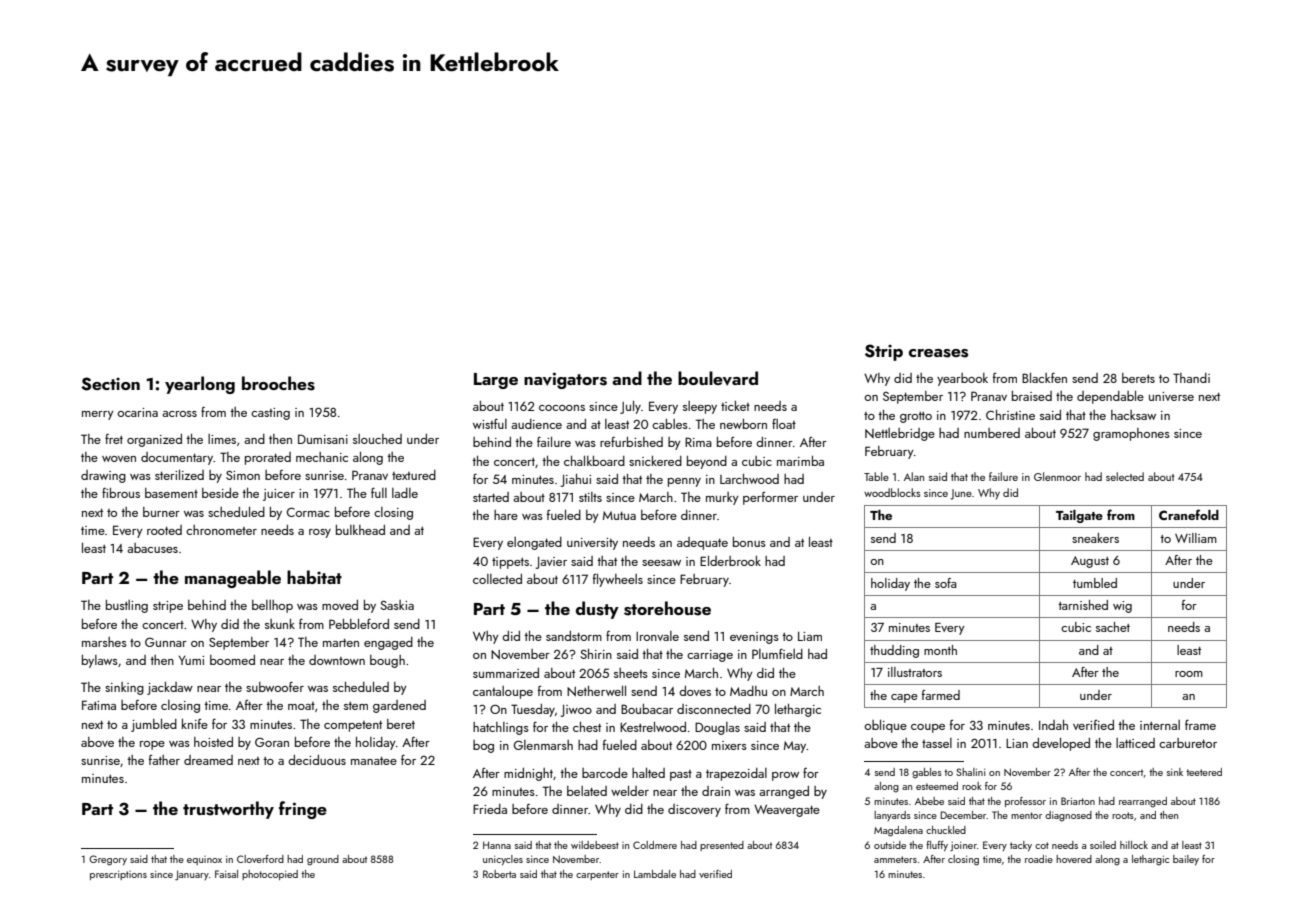 Image resolution: width=1308 pixels, height=924 pixels. I want to click on selected, so click(1125, 476).
